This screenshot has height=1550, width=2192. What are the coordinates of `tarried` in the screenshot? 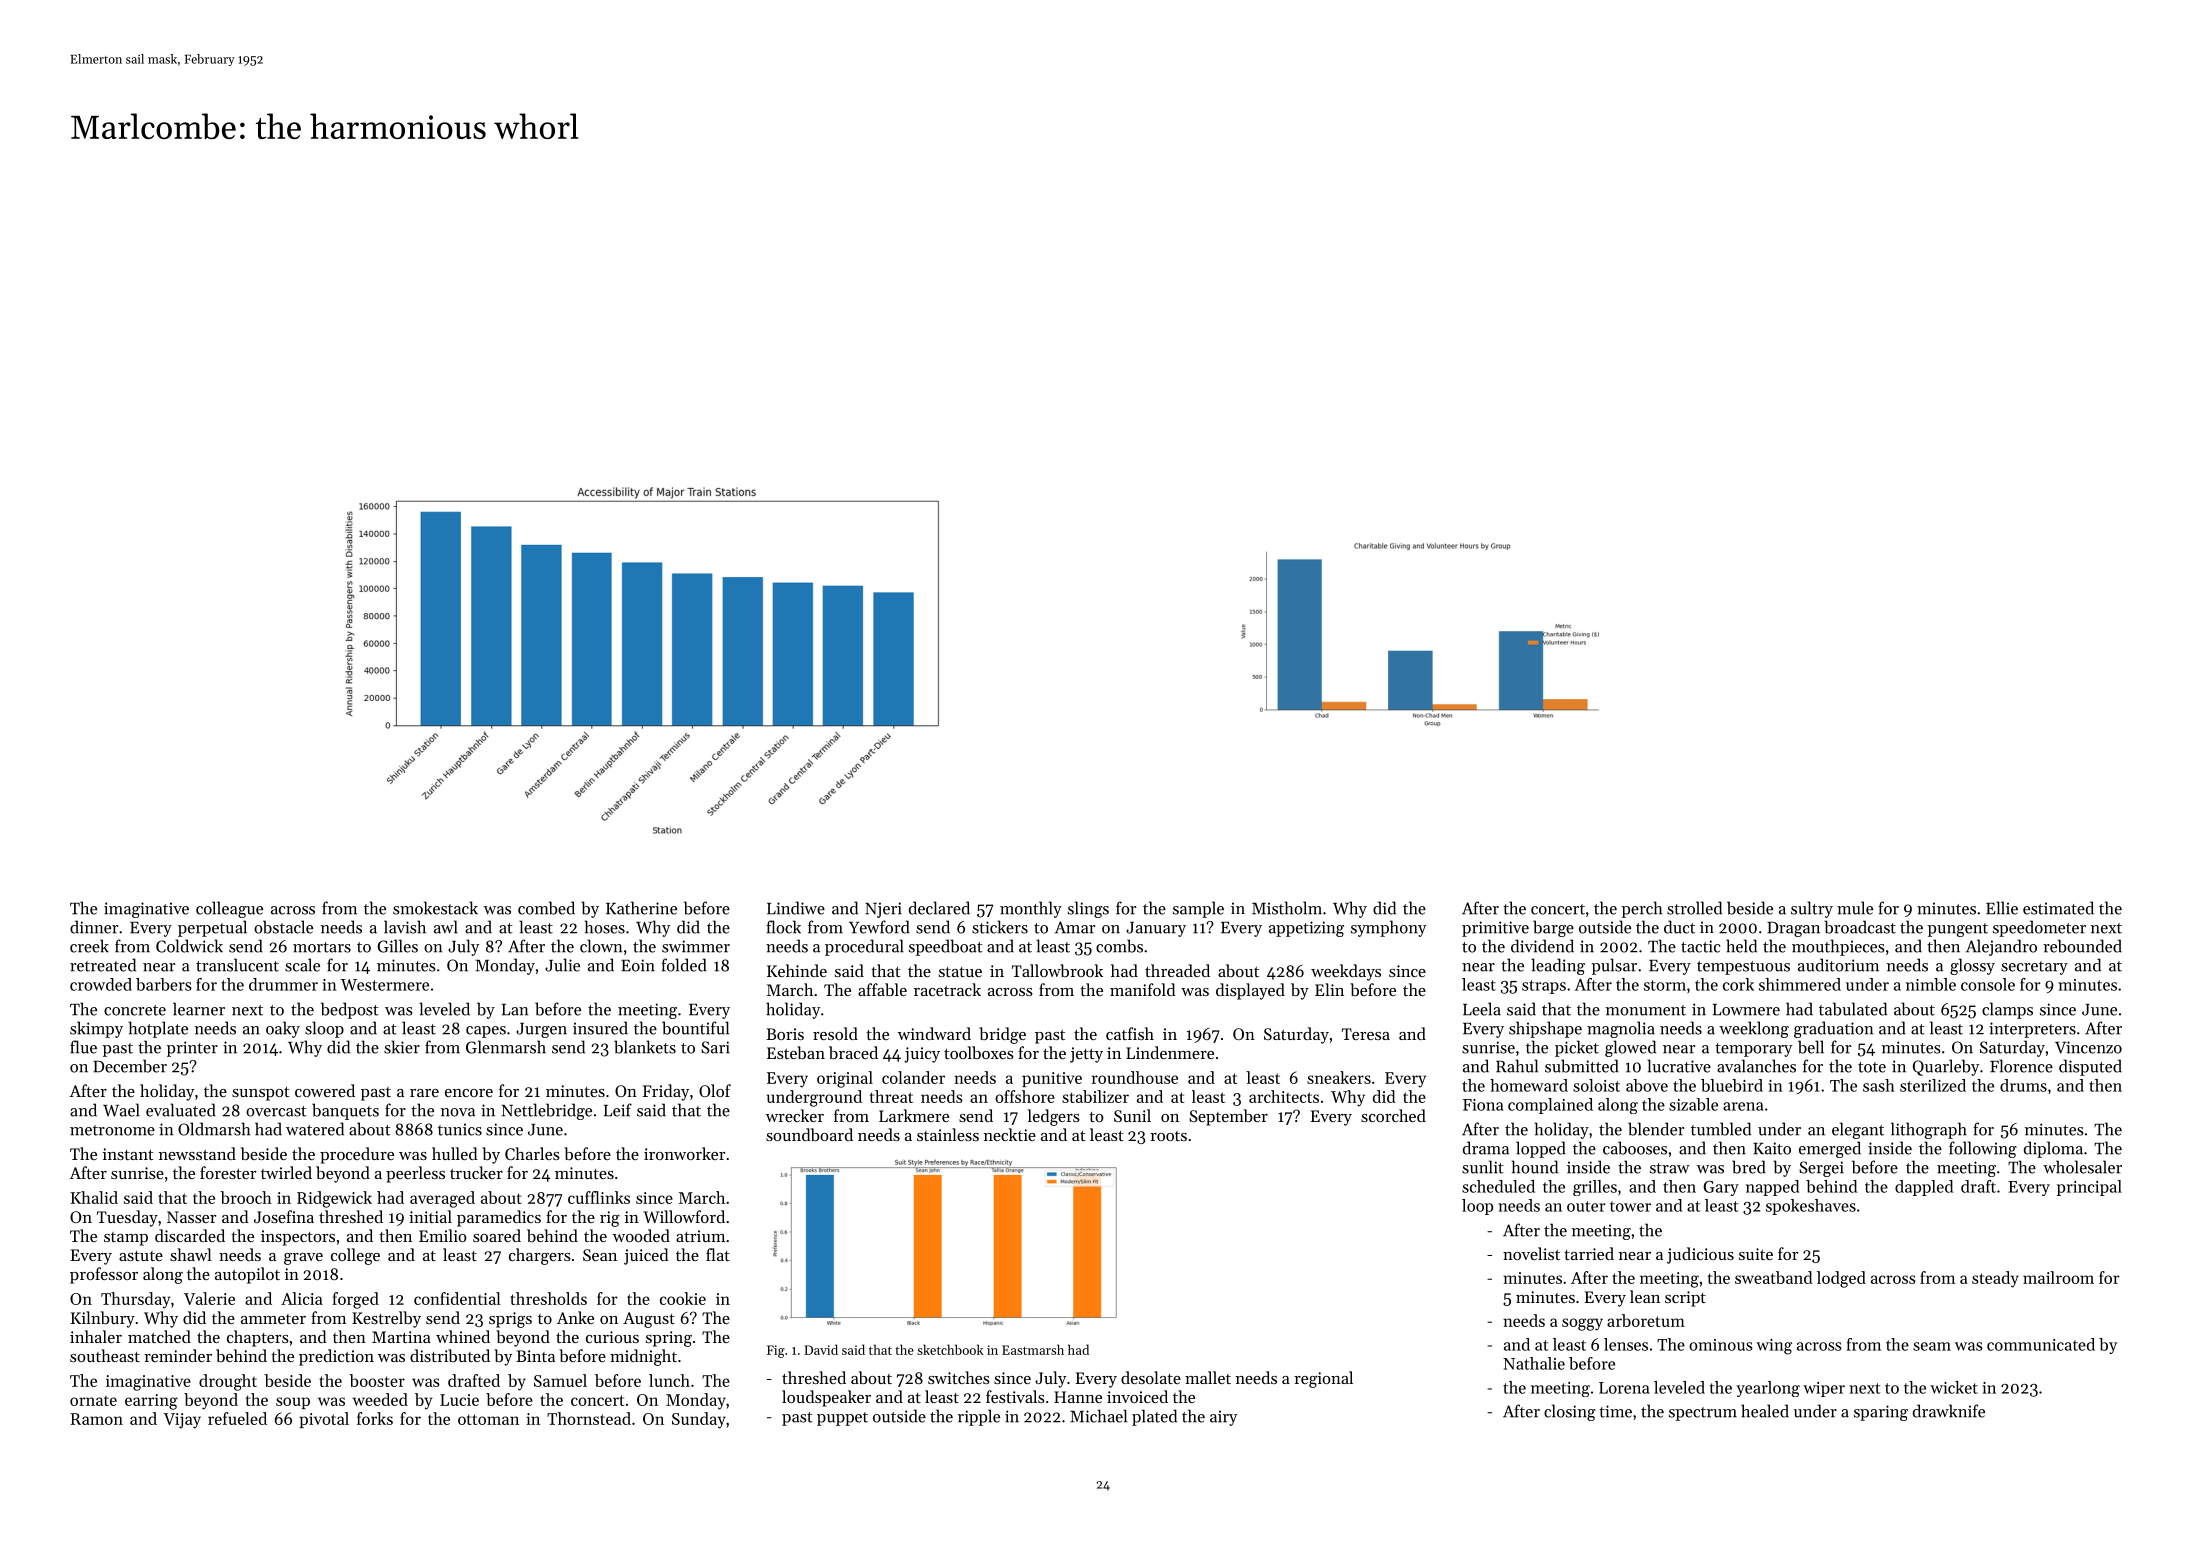 It's located at (1589, 1253).
